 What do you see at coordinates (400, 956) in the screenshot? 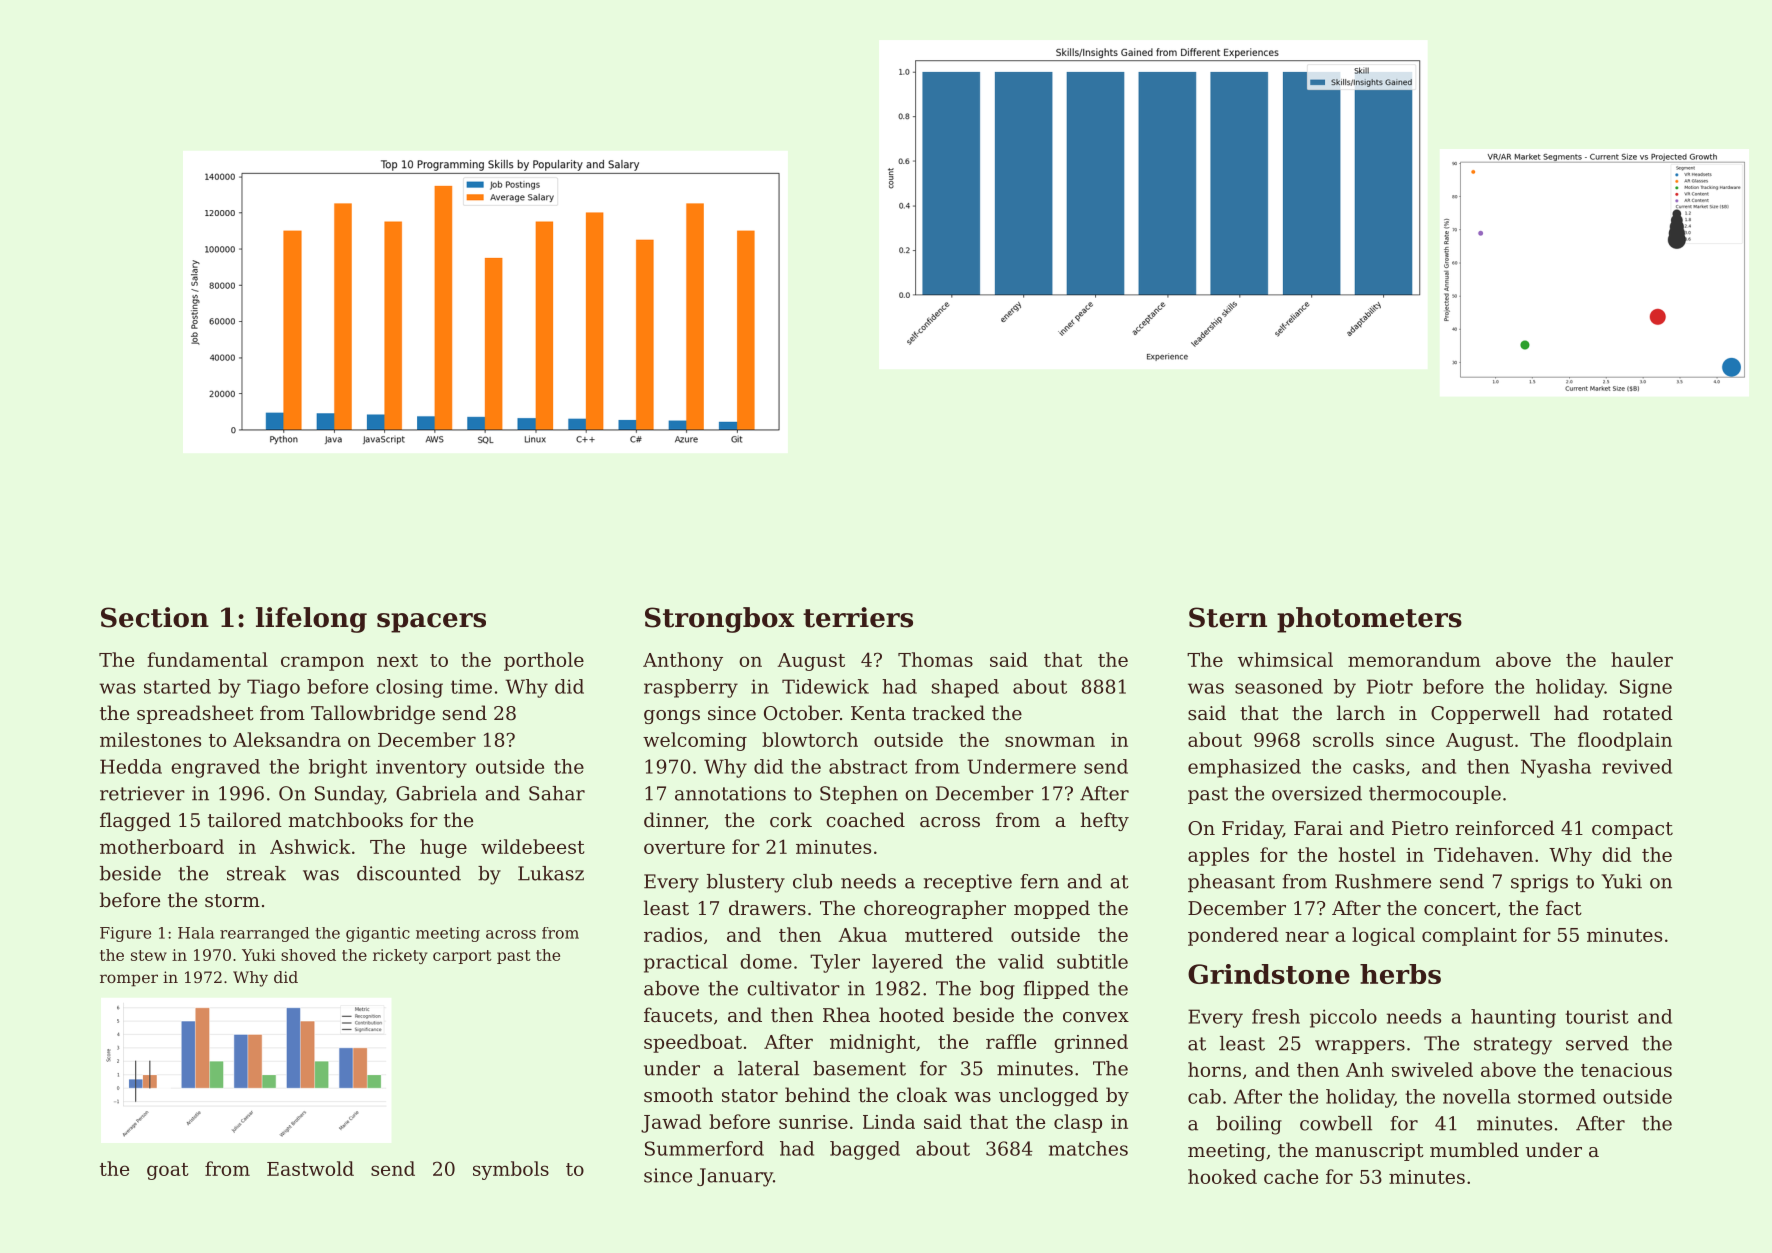
I see `rickety` at bounding box center [400, 956].
